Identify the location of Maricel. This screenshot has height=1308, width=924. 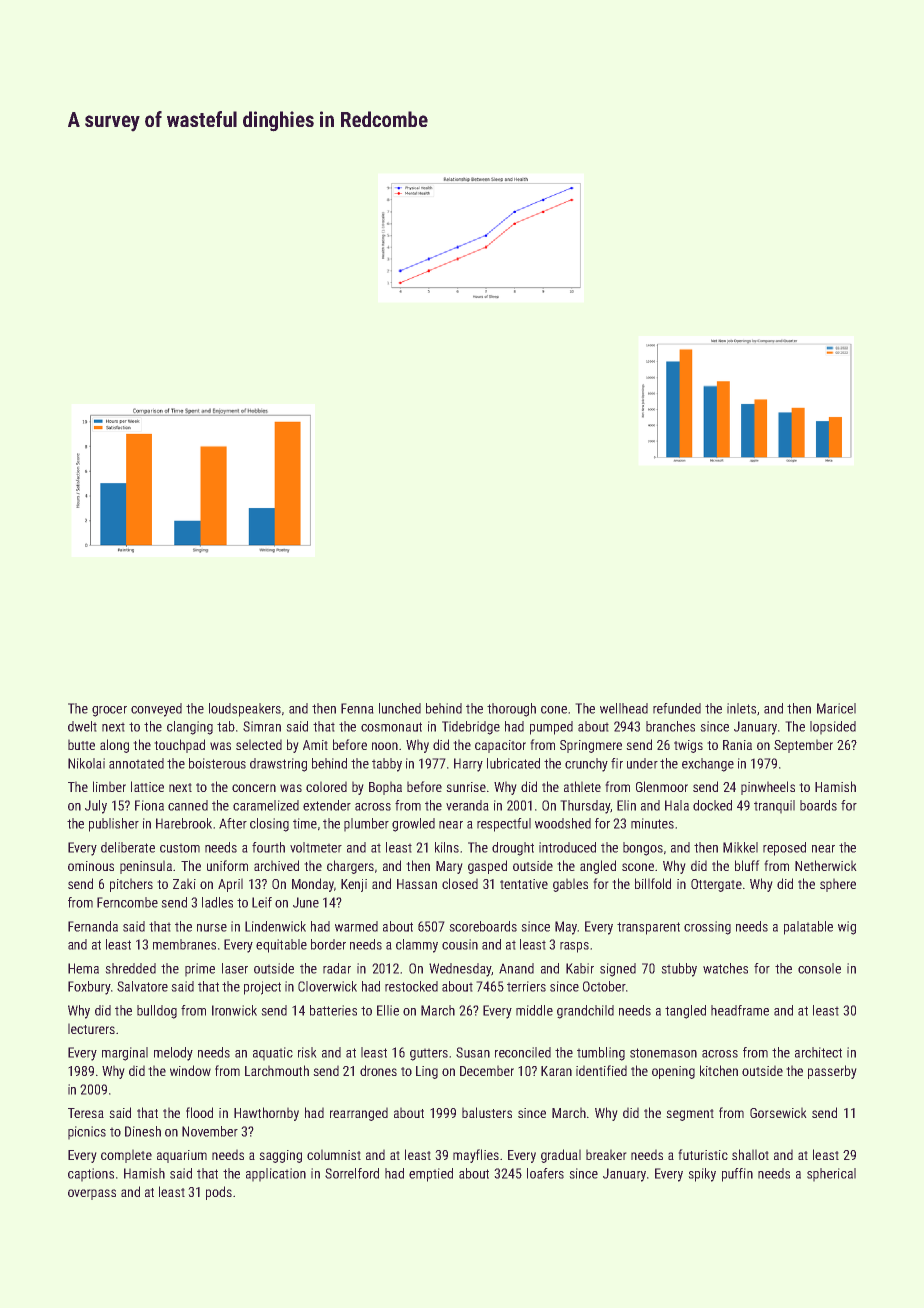
(836, 708).
